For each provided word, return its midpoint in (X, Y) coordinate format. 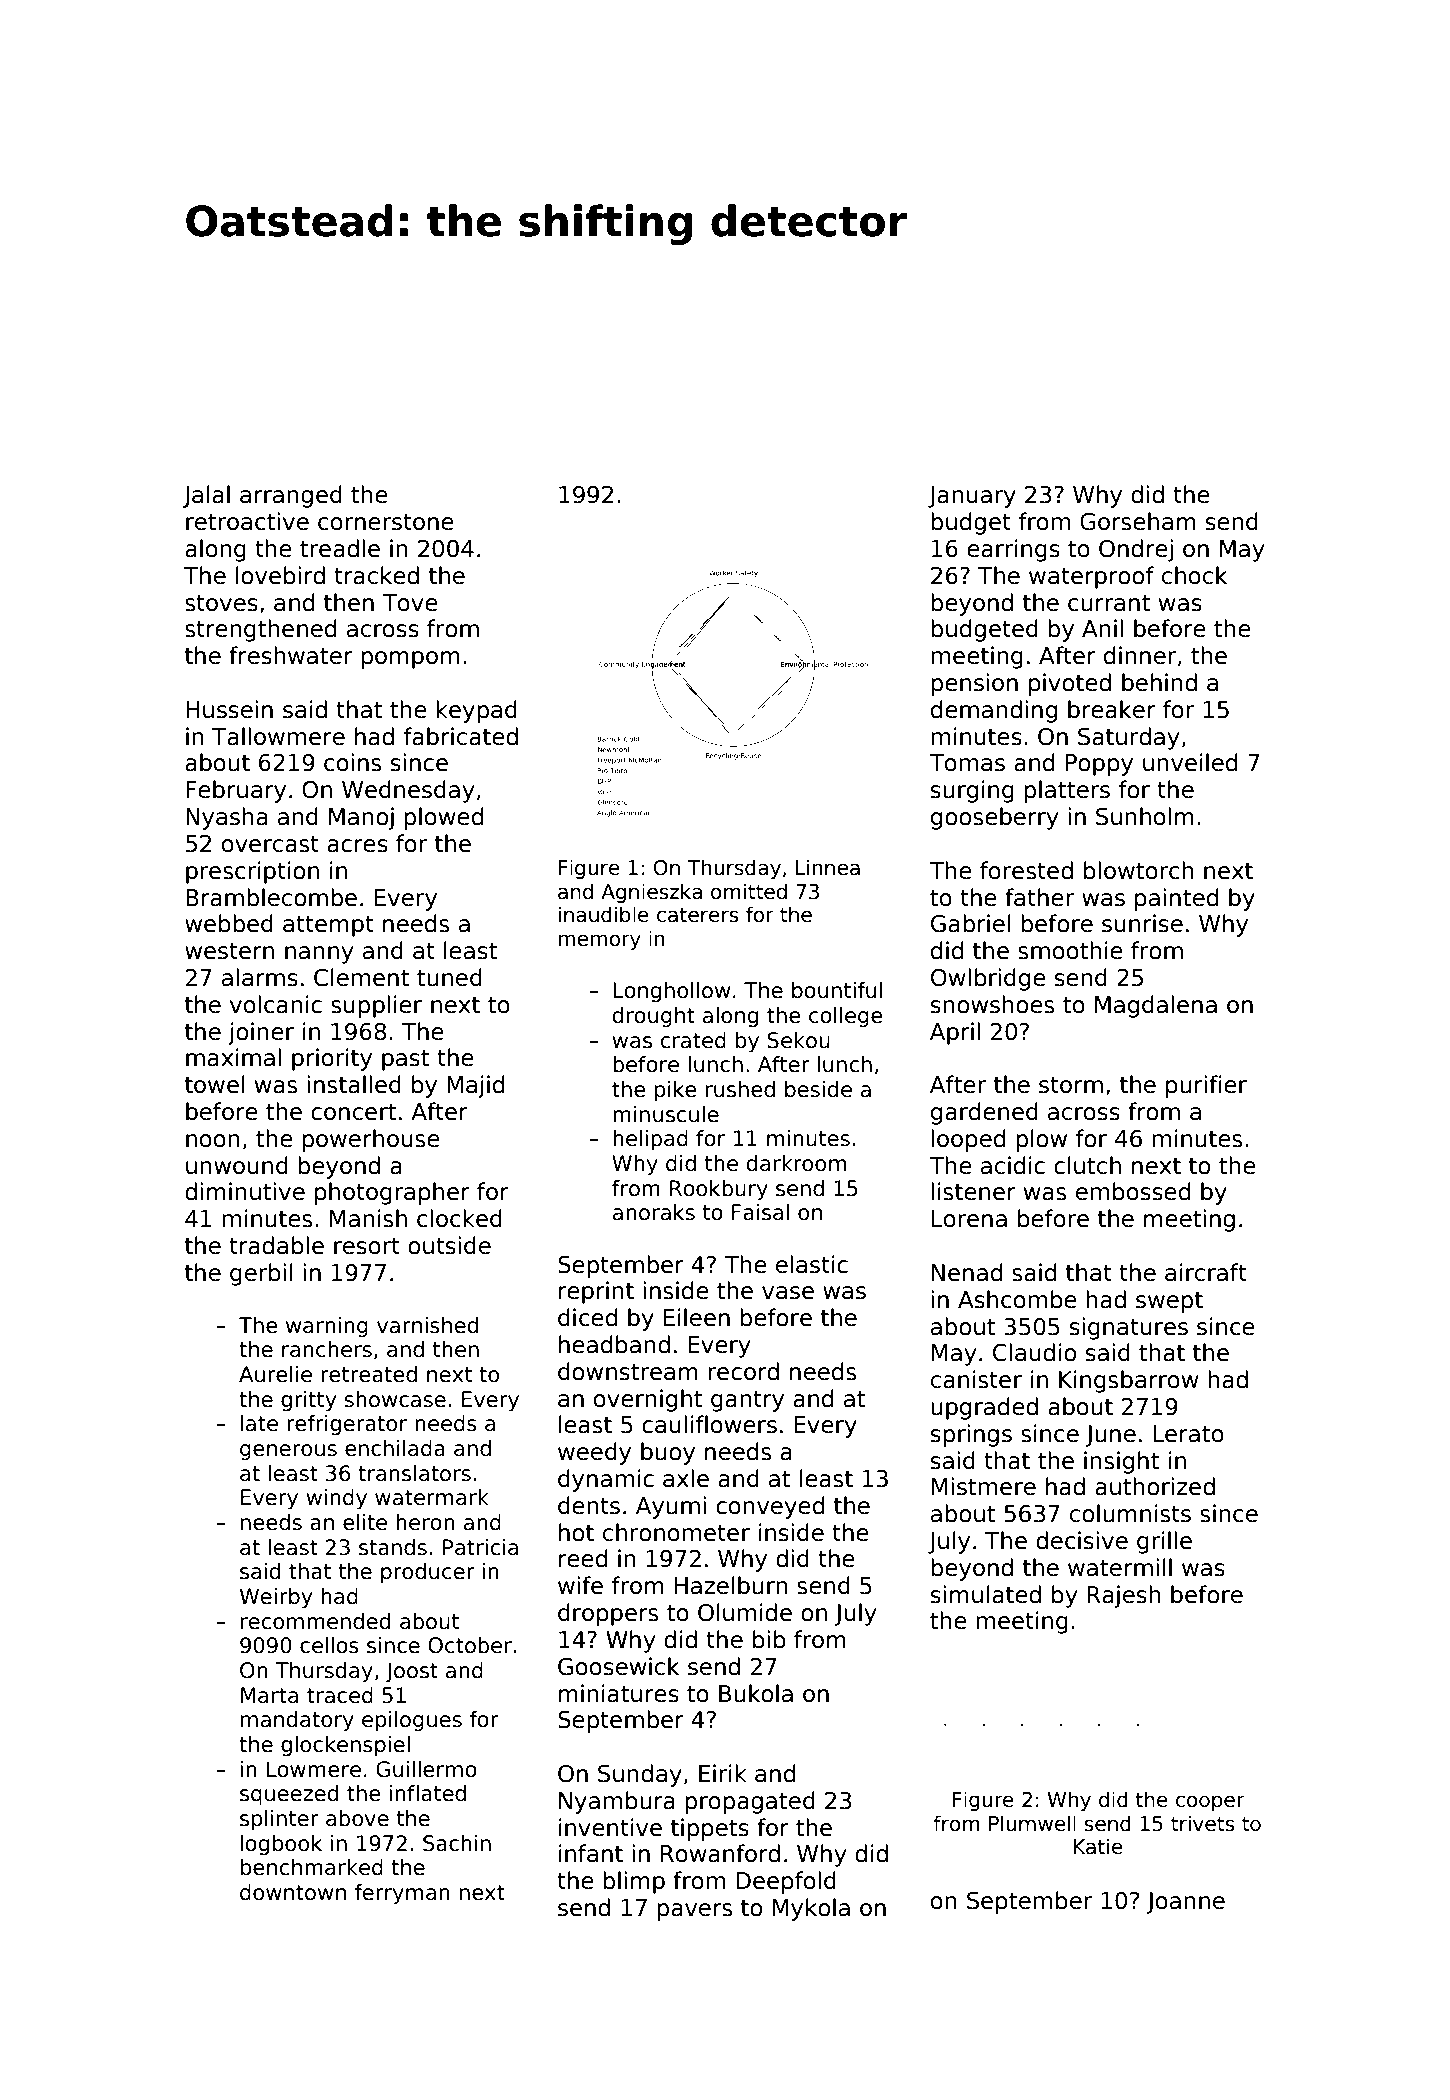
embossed (1133, 1191)
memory (599, 942)
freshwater (291, 655)
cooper (1210, 1803)
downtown (293, 1892)
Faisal (760, 1212)
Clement (361, 977)
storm (1071, 1085)
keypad (476, 711)
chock (1194, 575)
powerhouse (371, 1140)
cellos (329, 1645)
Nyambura (617, 1802)
